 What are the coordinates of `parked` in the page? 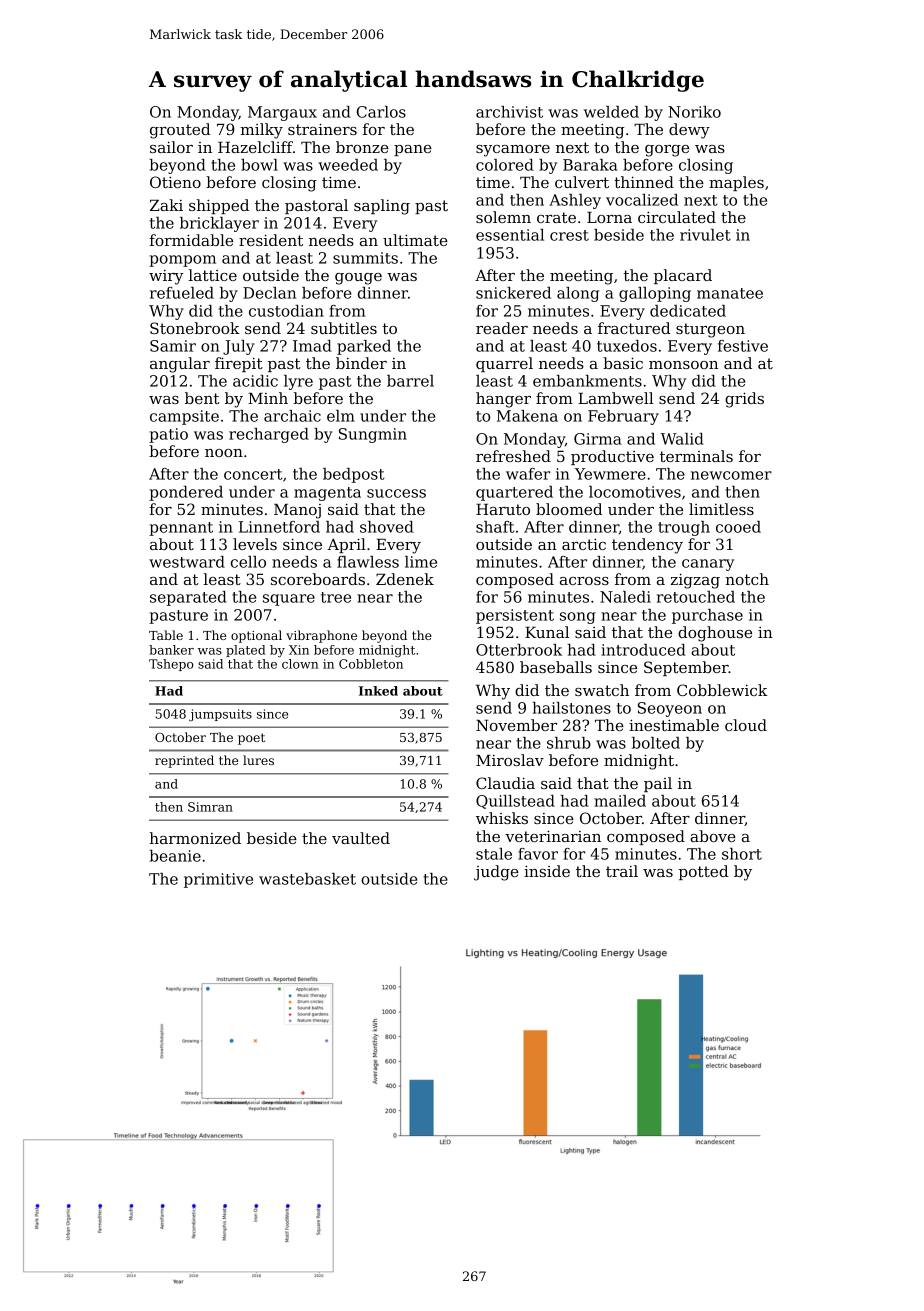 It's located at (364, 347).
